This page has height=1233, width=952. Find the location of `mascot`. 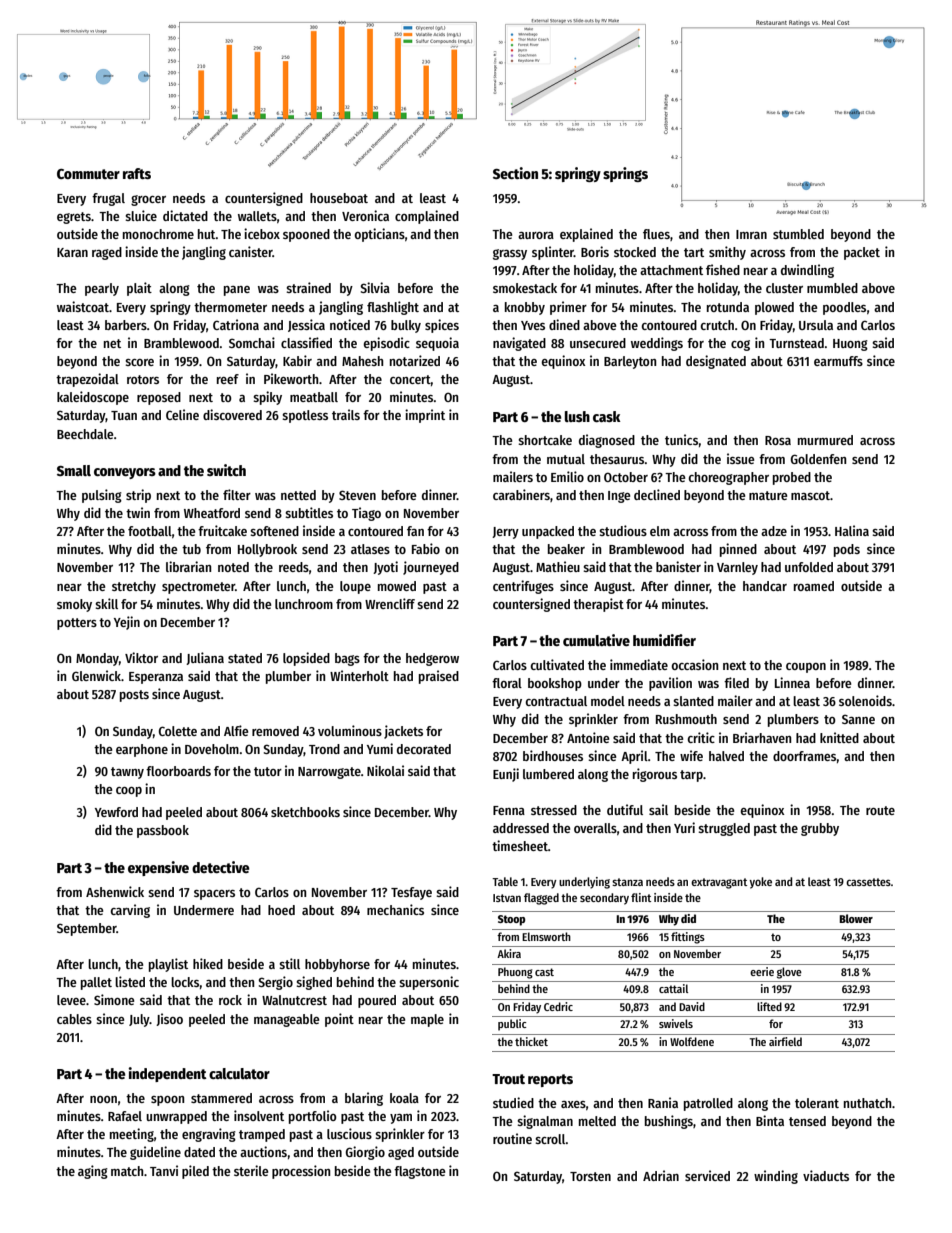

mascot is located at coordinates (810, 495).
